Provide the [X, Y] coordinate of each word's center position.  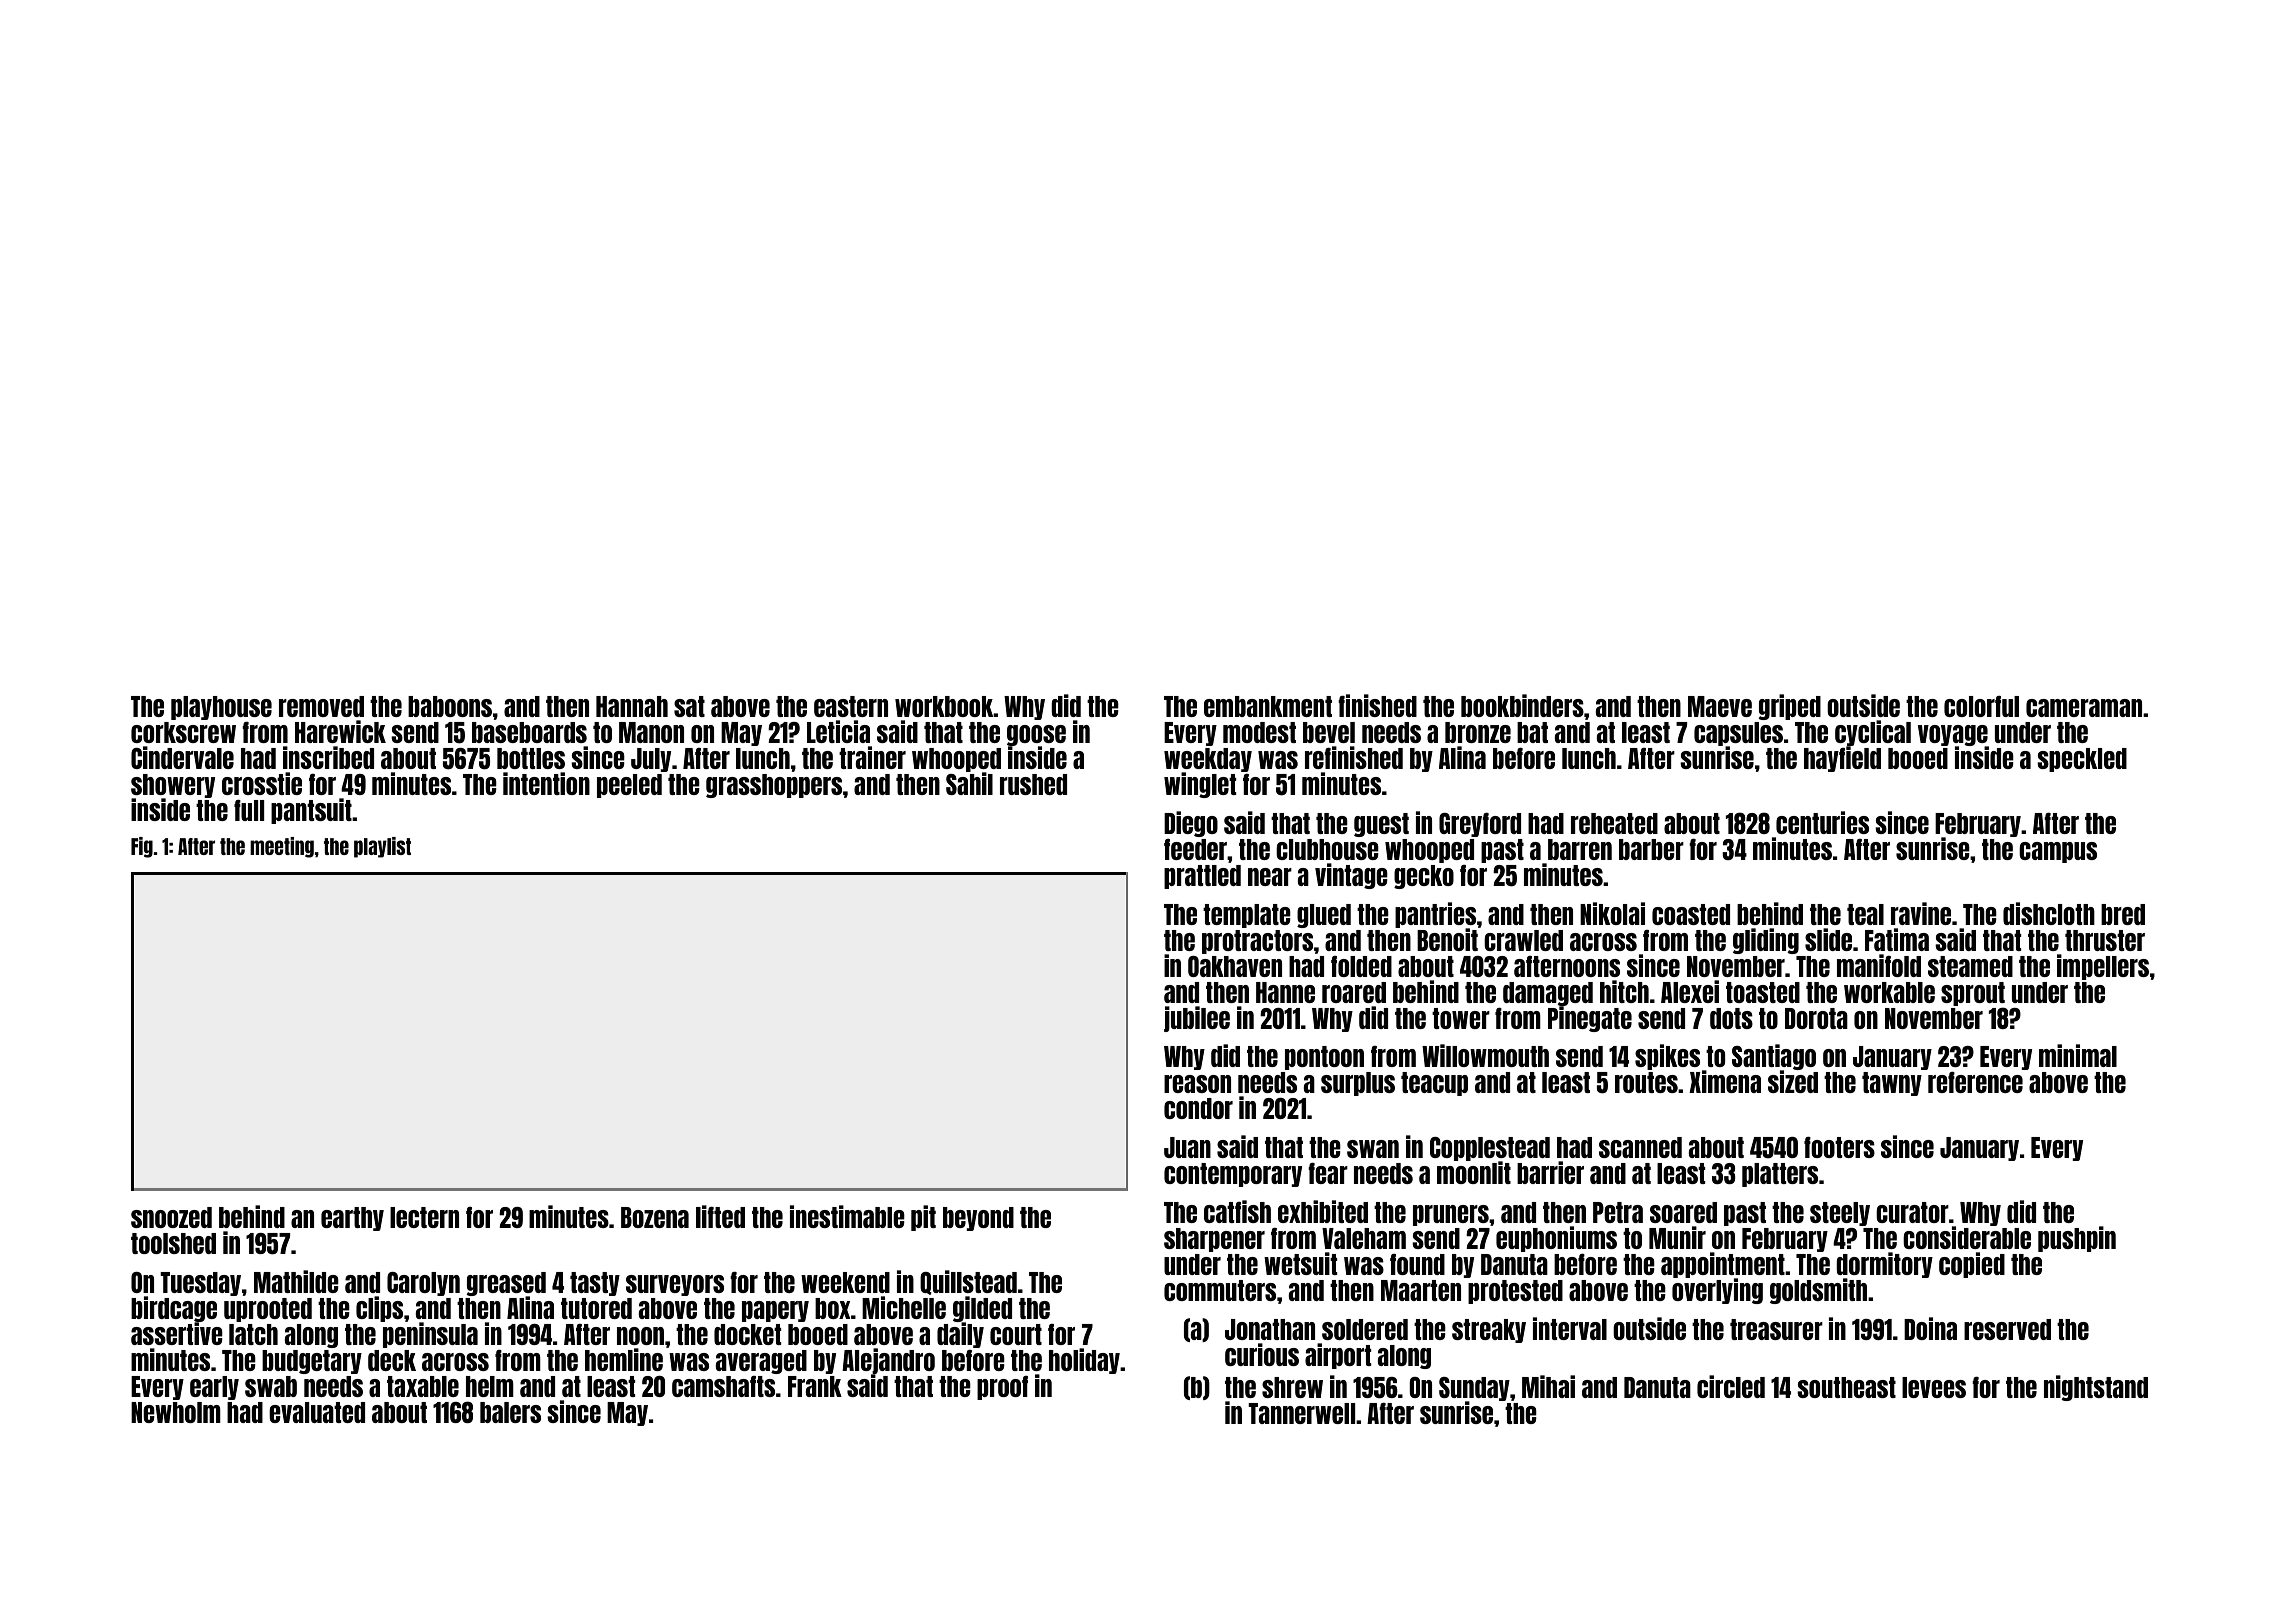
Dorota [1816, 1018]
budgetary [312, 1362]
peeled [629, 786]
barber [1651, 849]
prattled [1202, 877]
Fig [142, 847]
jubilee [1197, 1019]
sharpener [1214, 1240]
